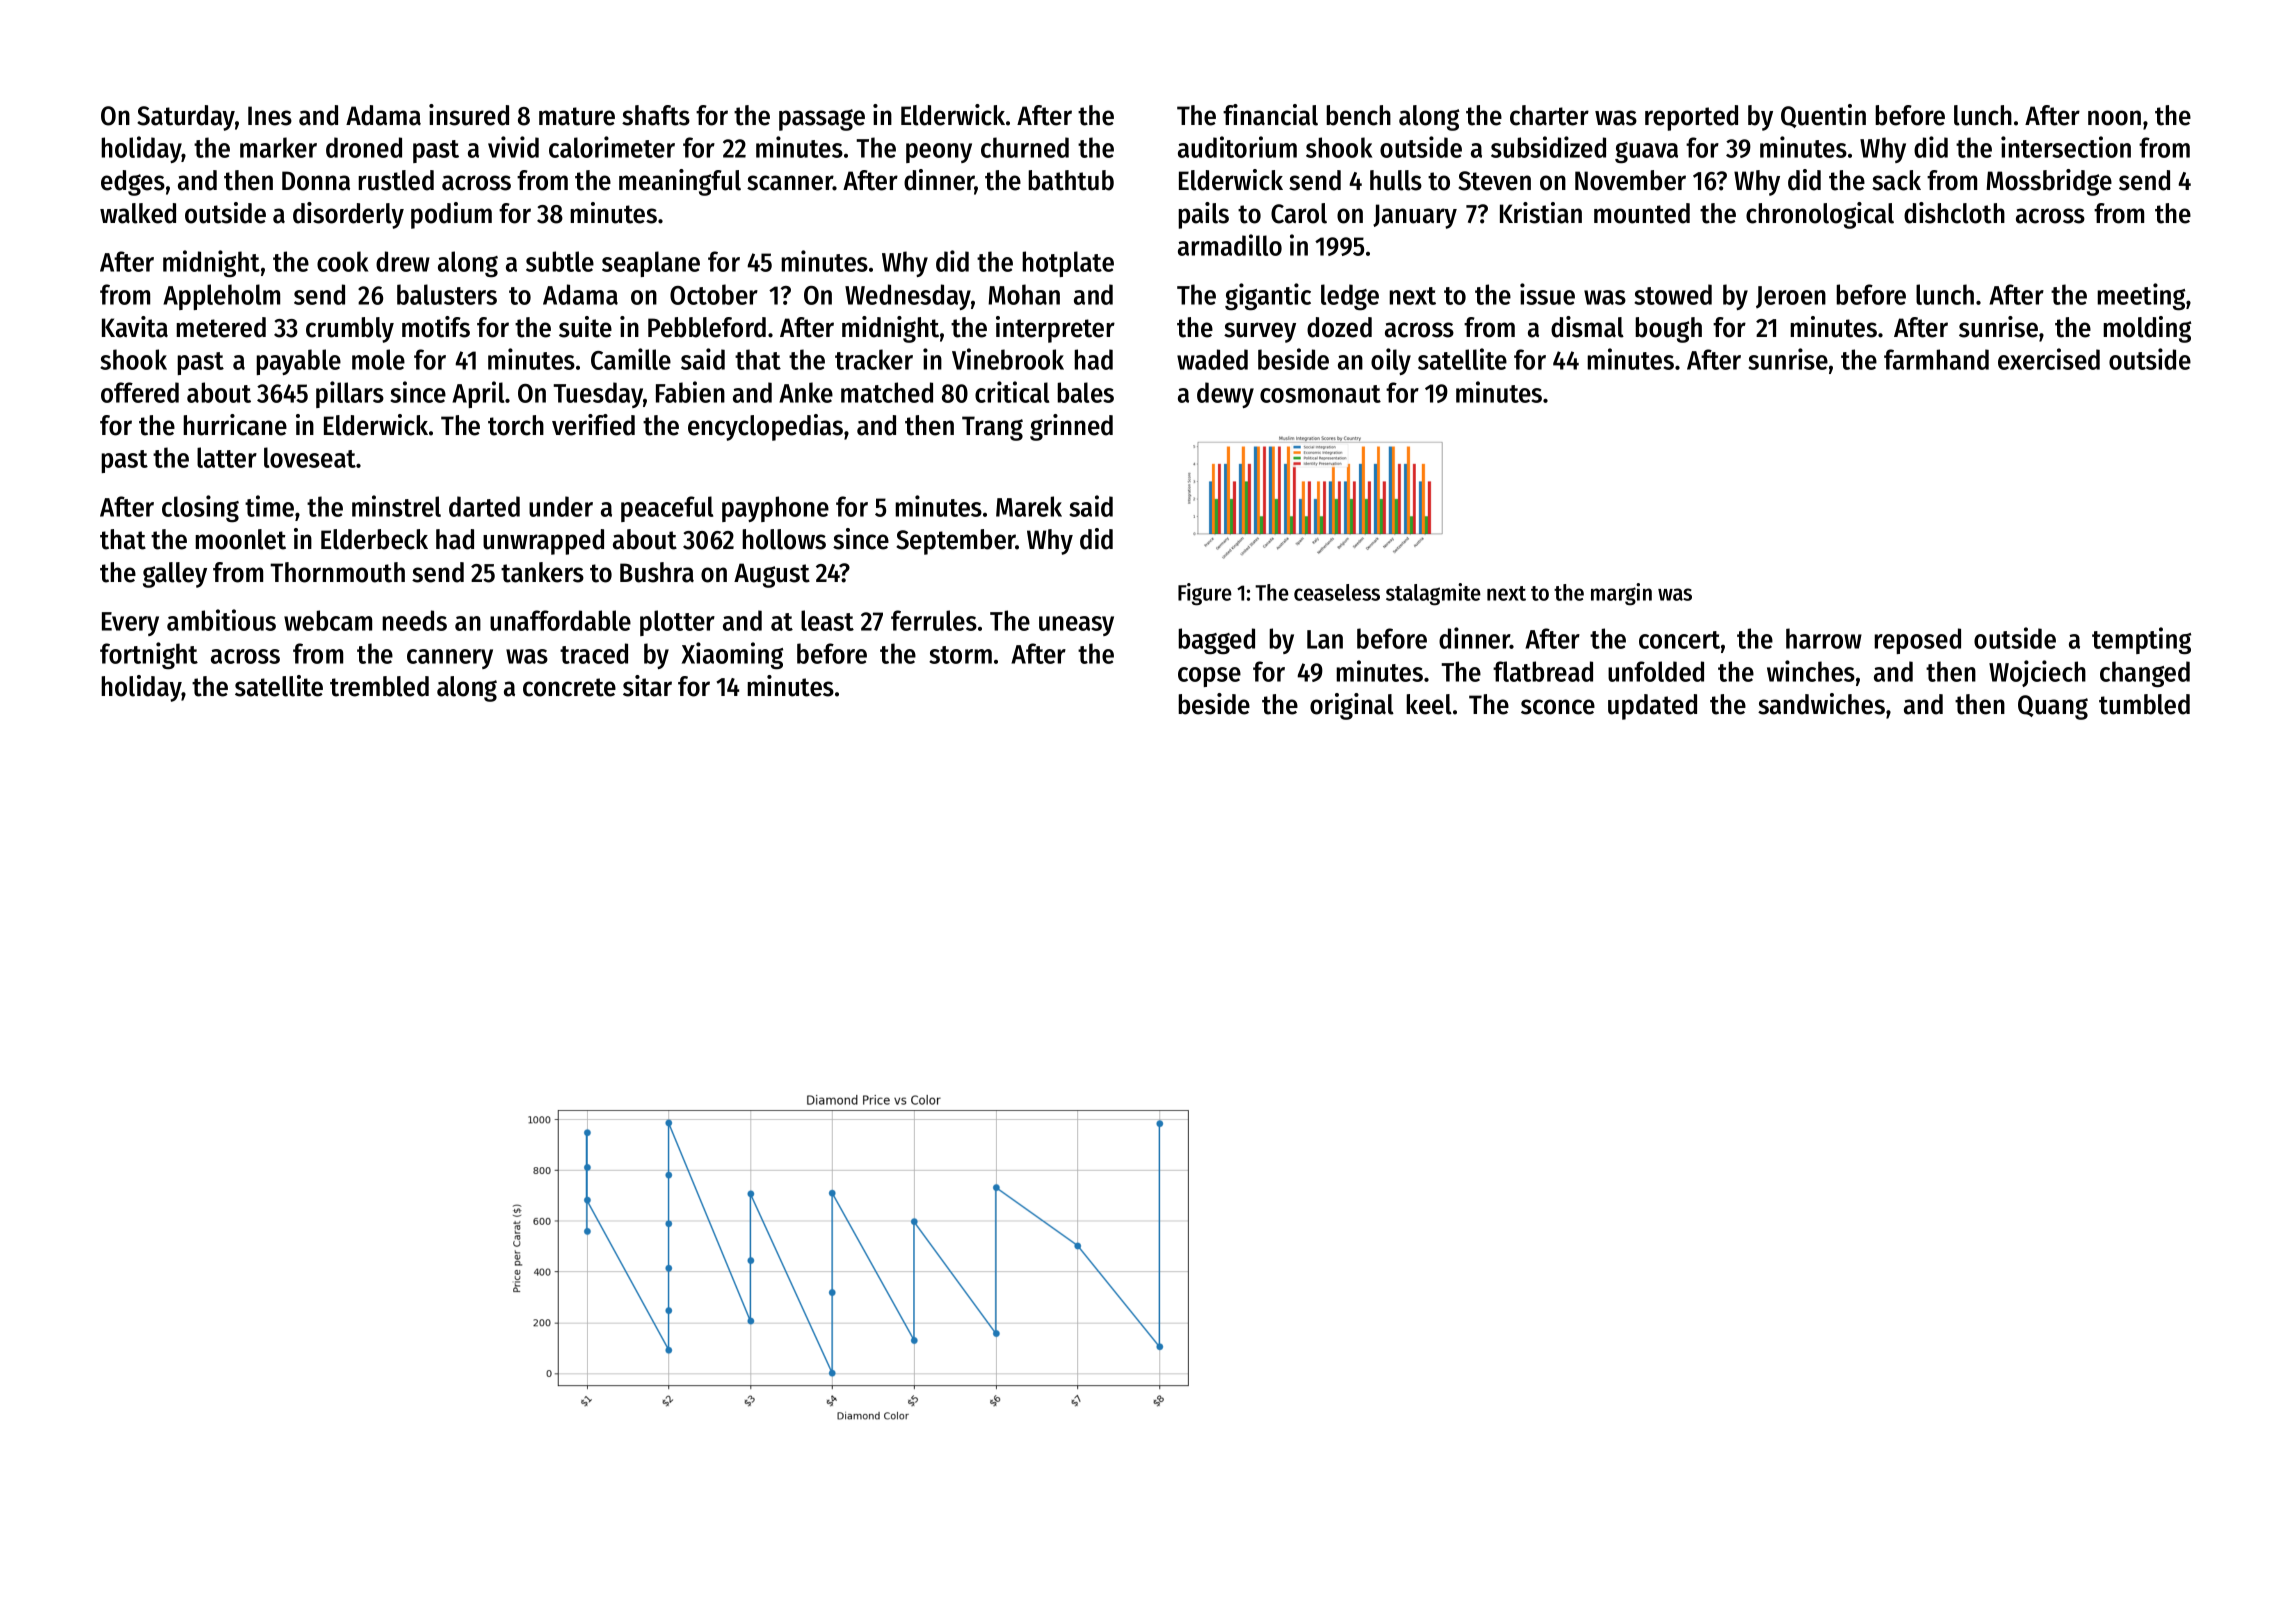  What do you see at coordinates (1954, 213) in the screenshot?
I see `dishcloth` at bounding box center [1954, 213].
